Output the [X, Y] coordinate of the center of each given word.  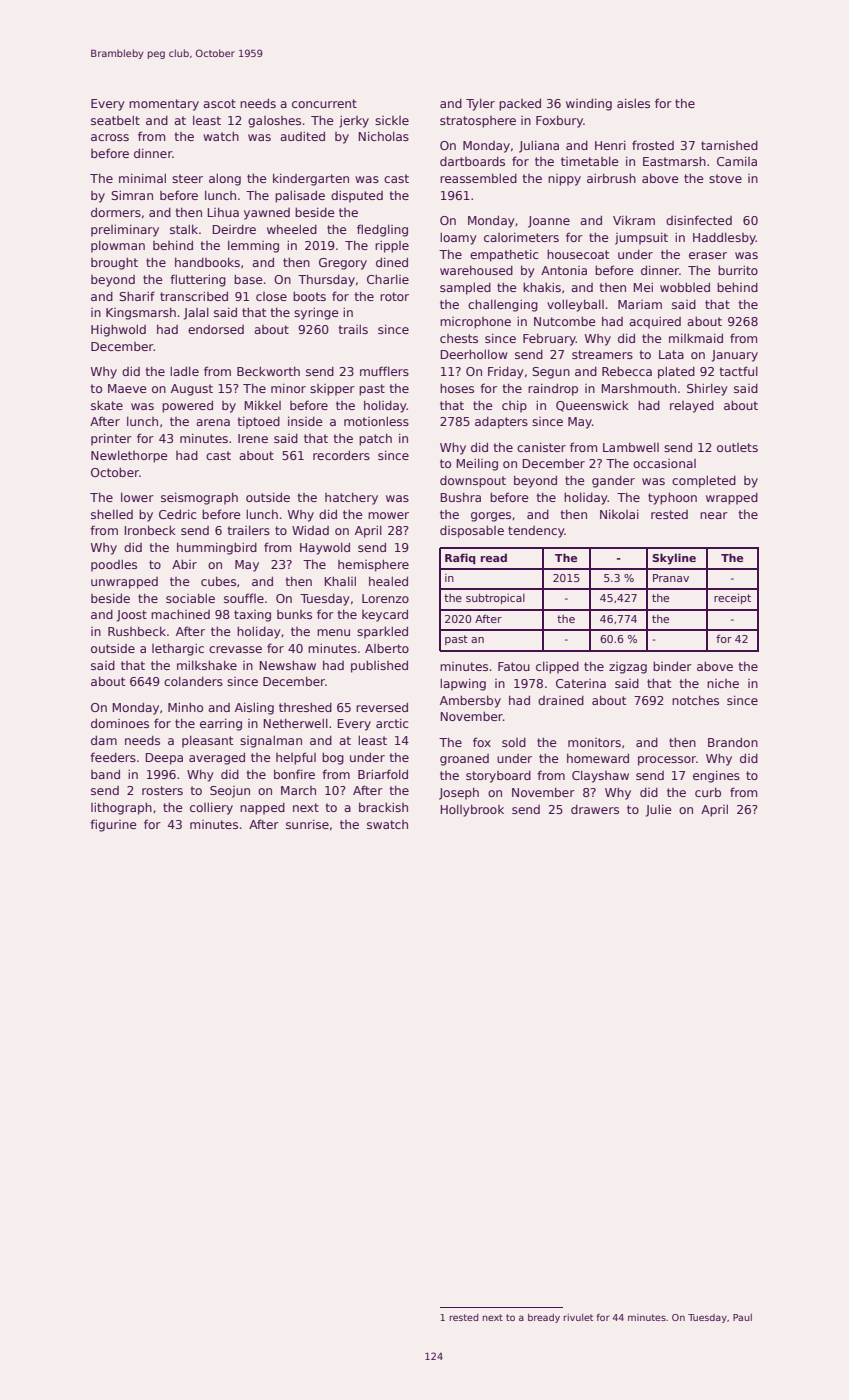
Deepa [164, 759]
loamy [458, 238]
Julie [659, 810]
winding [589, 104]
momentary [164, 105]
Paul [742, 1317]
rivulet [578, 1317]
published [379, 666]
